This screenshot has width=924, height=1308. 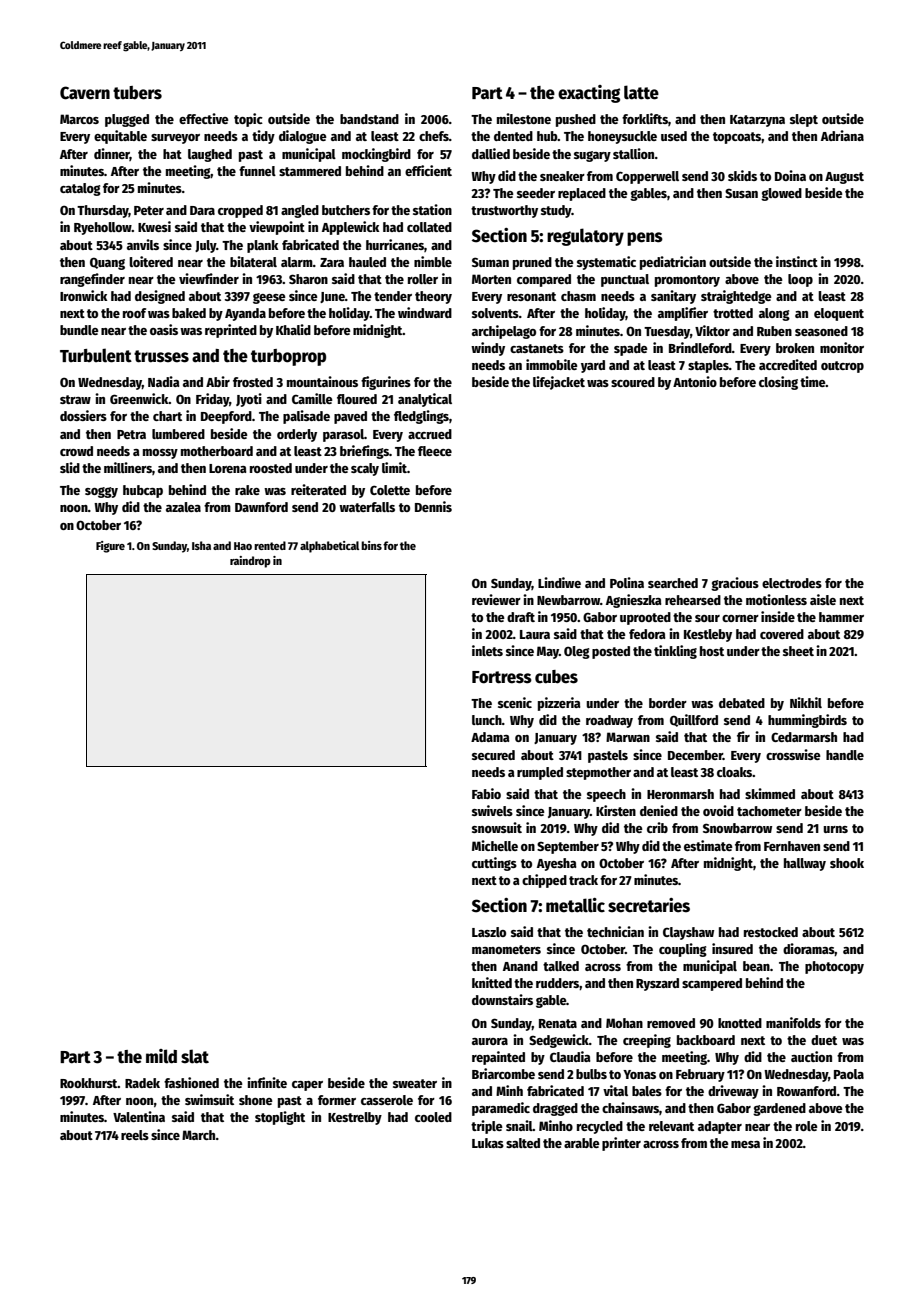 I want to click on Cedarmarsh, so click(x=804, y=737).
